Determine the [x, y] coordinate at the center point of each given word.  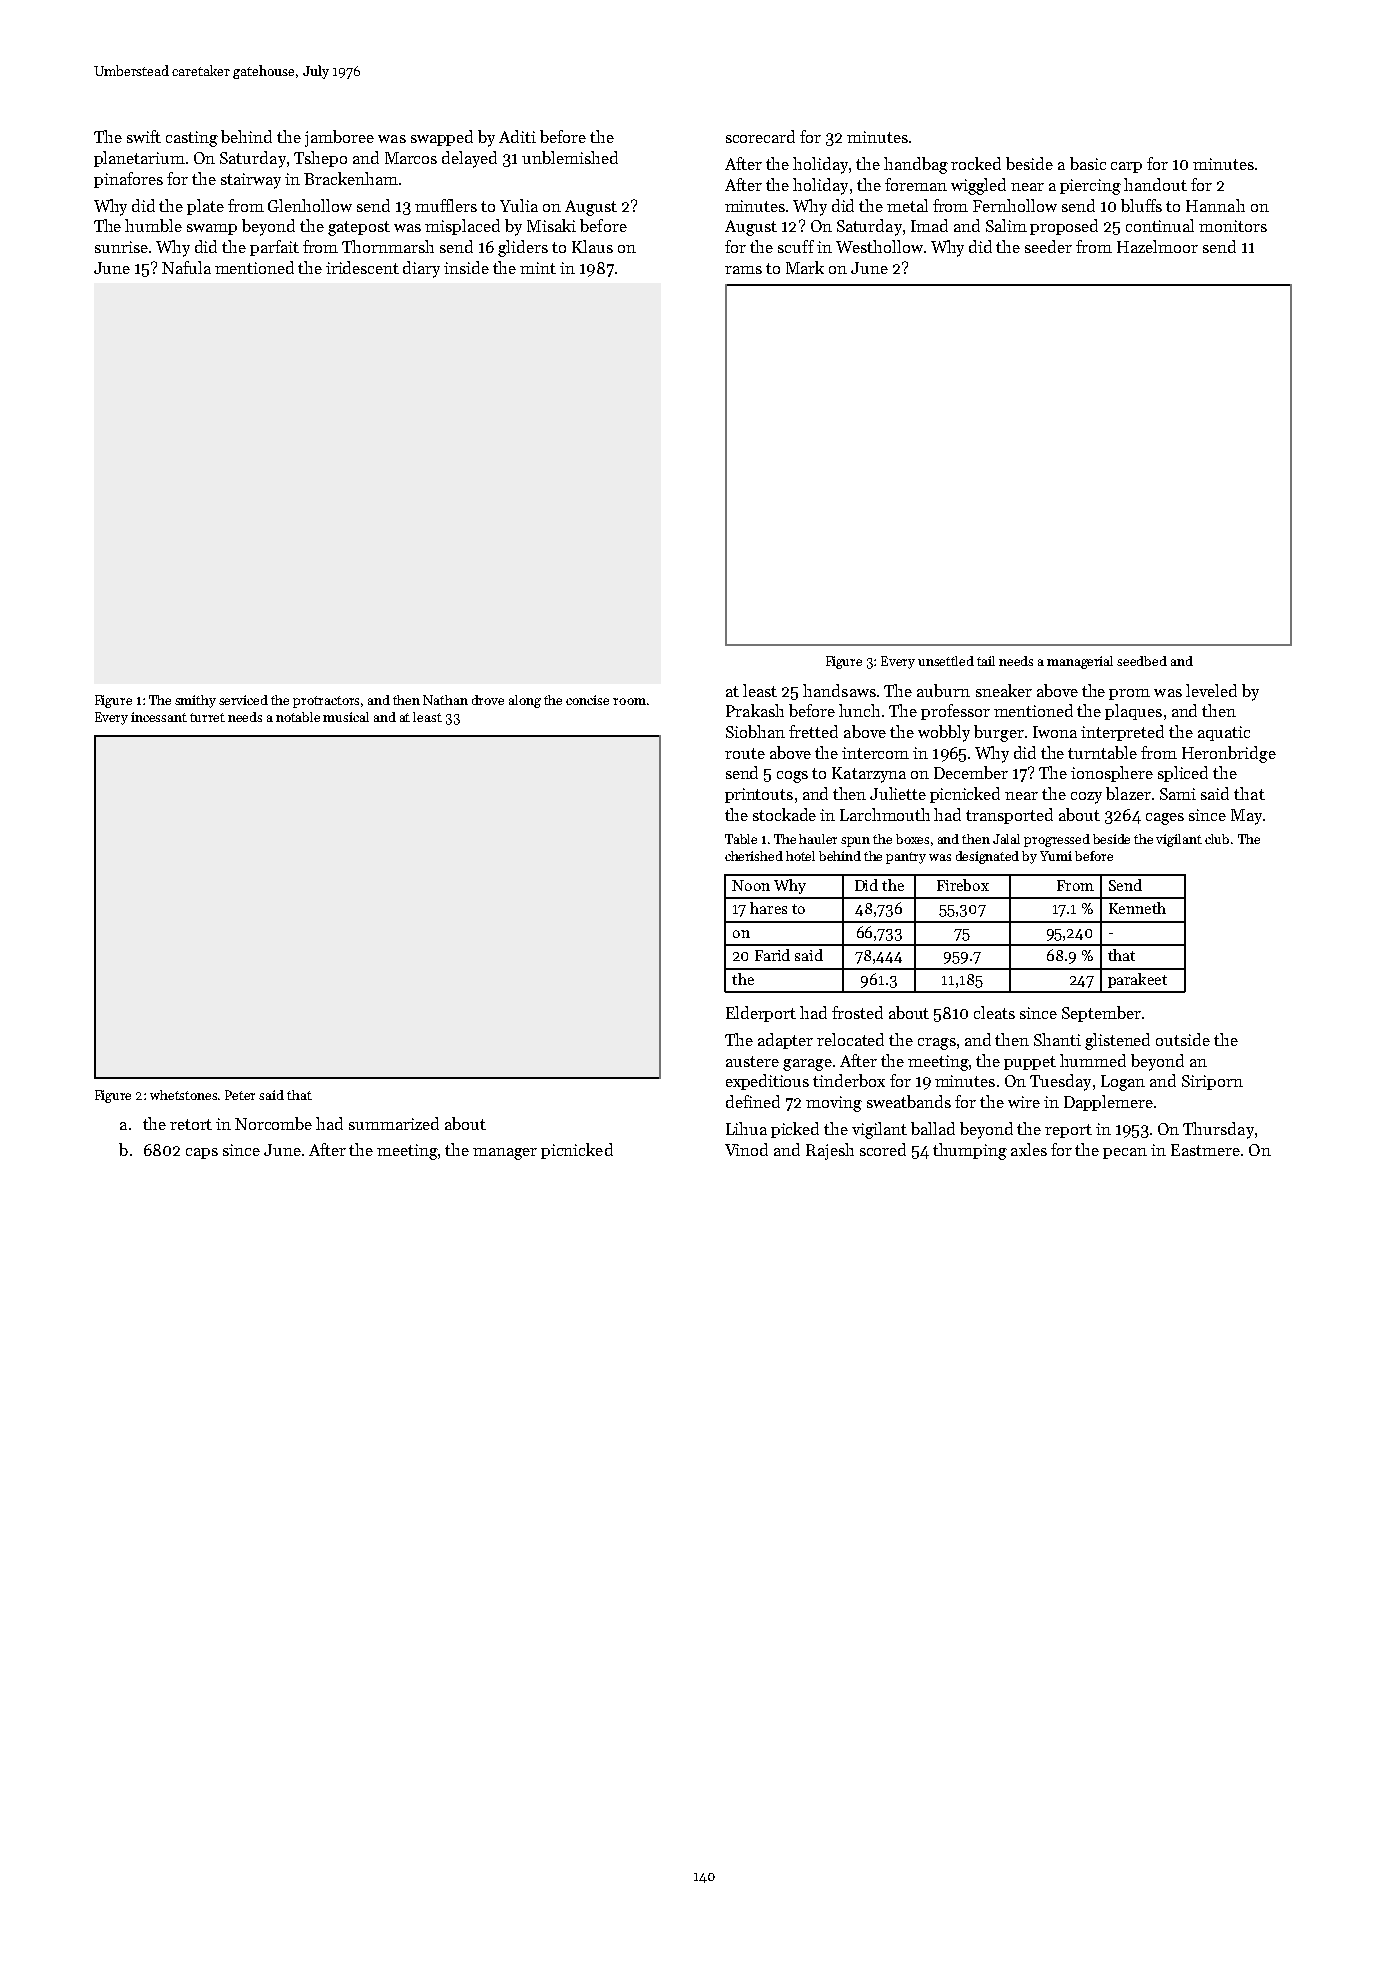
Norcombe [273, 1123]
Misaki [551, 225]
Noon [751, 885]
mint [538, 268]
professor [955, 712]
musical [346, 717]
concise [587, 700]
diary [421, 269]
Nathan [445, 700]
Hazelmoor [1157, 246]
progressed [1057, 840]
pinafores [128, 180]
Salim [1006, 225]
